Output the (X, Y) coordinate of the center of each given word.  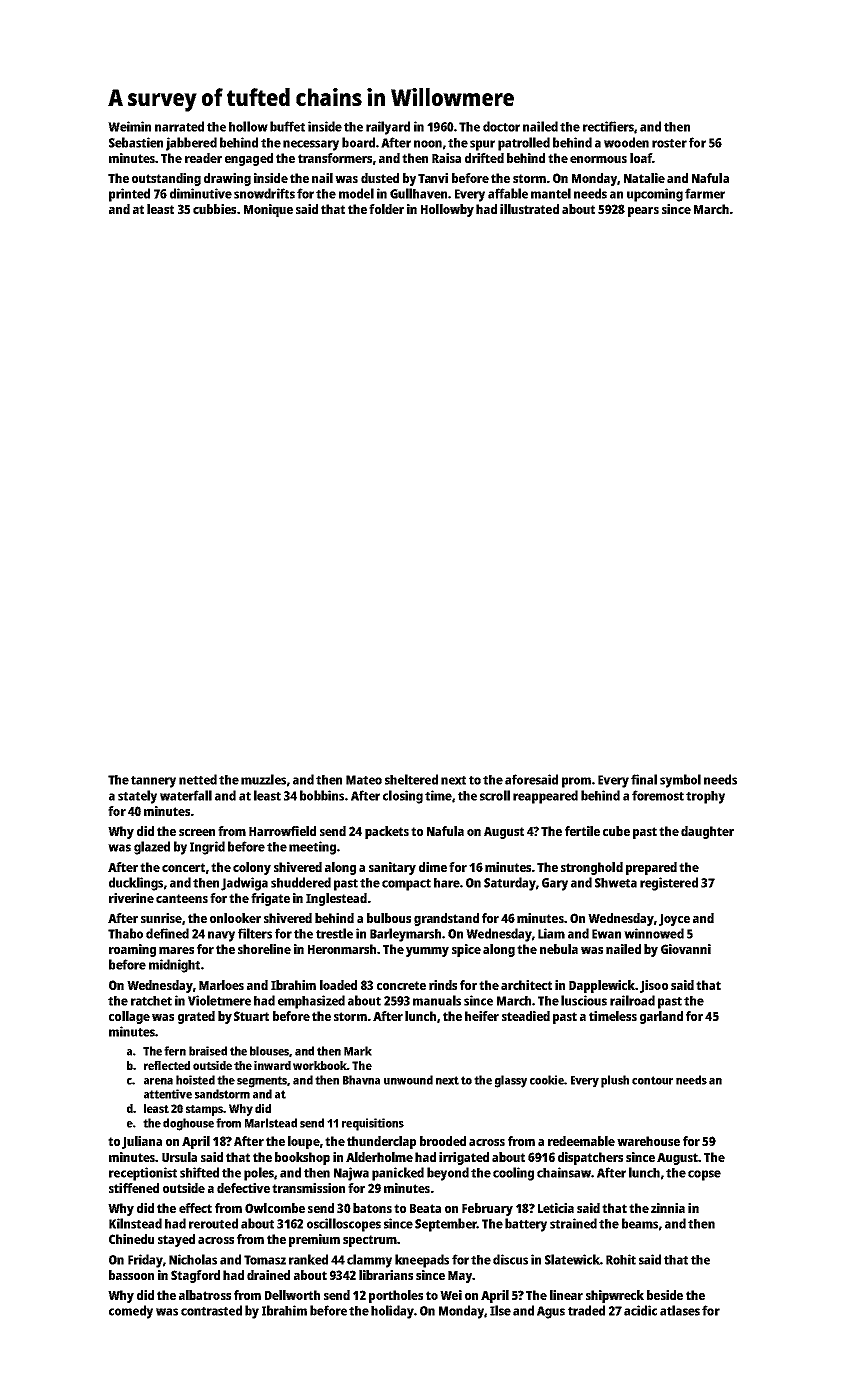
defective (243, 1188)
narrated (179, 126)
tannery (153, 782)
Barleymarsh (405, 935)
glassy (511, 1081)
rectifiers (608, 126)
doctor (501, 126)
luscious (584, 1000)
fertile (582, 831)
